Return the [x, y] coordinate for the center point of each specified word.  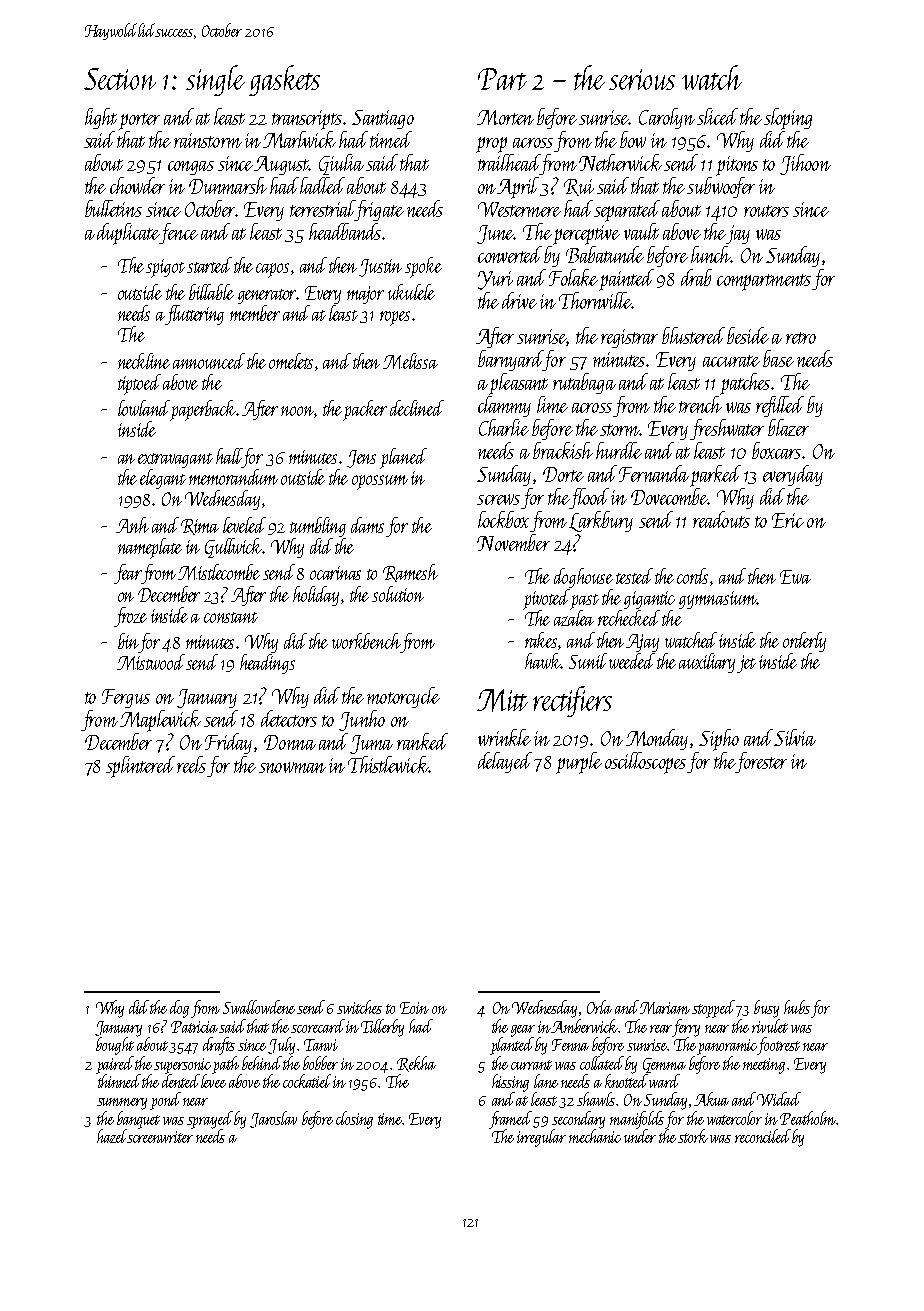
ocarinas [335, 573]
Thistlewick [388, 764]
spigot [165, 268]
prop [491, 145]
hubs [797, 1007]
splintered [140, 767]
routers [766, 211]
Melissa [410, 361]
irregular [541, 1138]
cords [692, 576]
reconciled [763, 1136]
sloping [788, 119]
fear [128, 574]
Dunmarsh [228, 185]
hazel [112, 1136]
